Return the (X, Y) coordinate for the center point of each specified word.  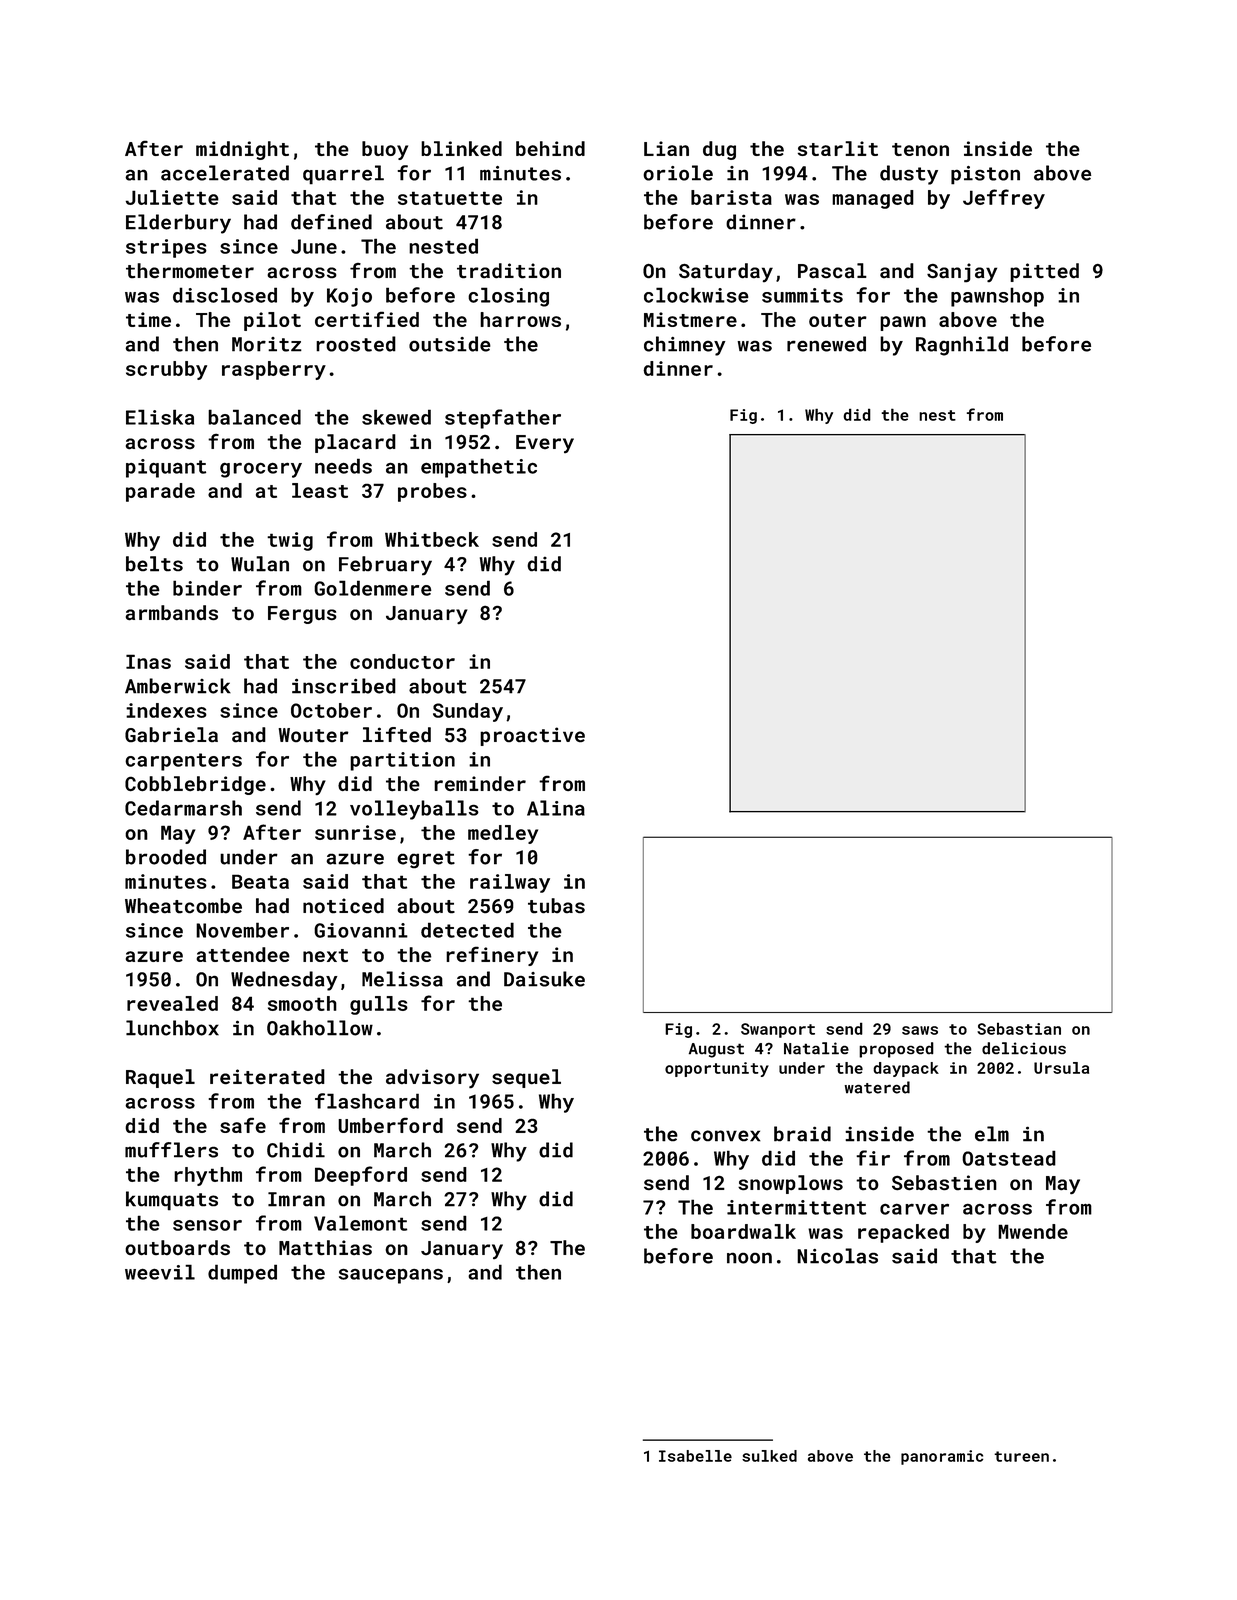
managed (873, 199)
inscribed (344, 686)
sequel (526, 1078)
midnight (242, 150)
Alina (556, 808)
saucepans (391, 1276)
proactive (532, 736)
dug (719, 150)
